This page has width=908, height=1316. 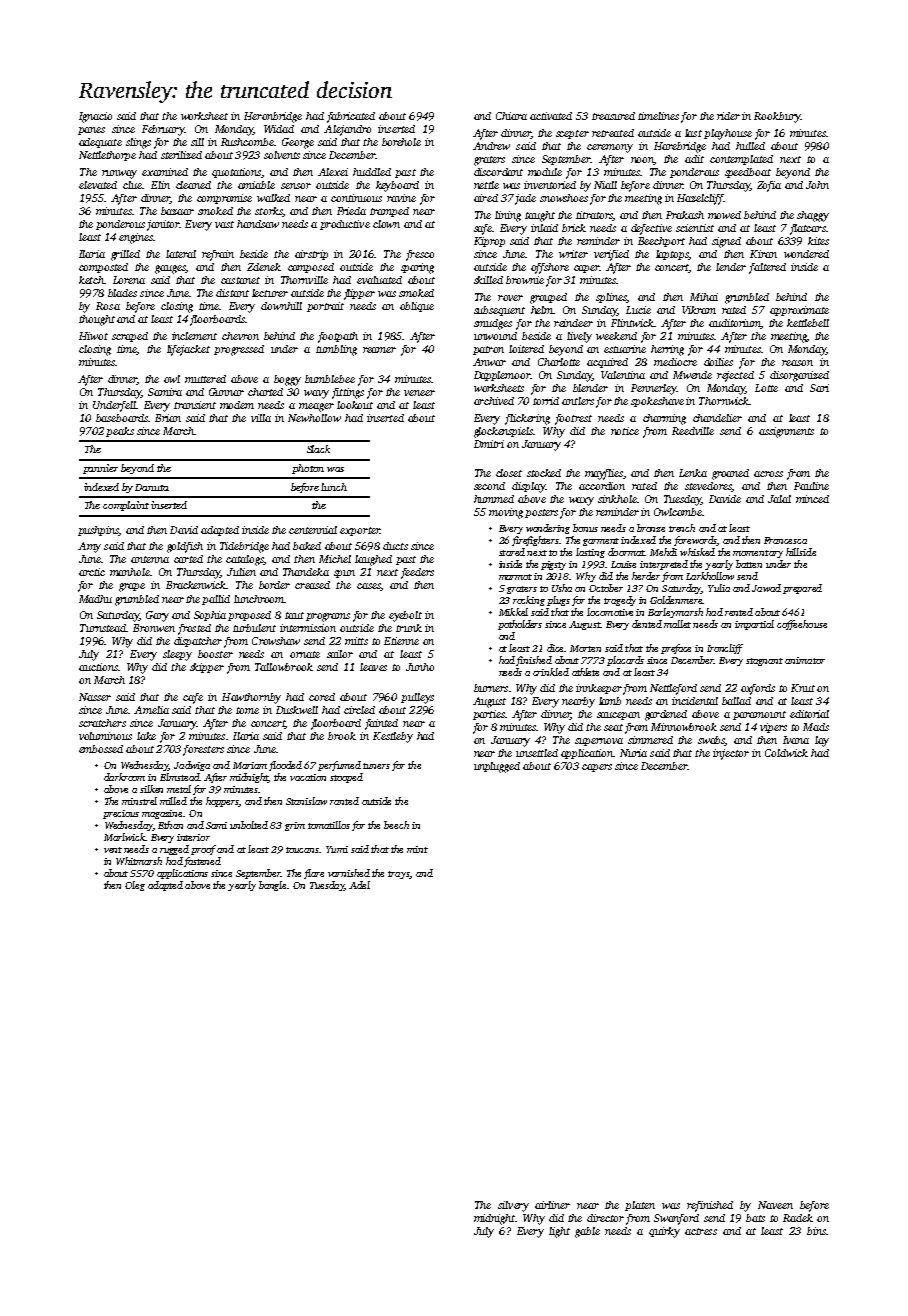 What do you see at coordinates (136, 238) in the page?
I see `engines` at bounding box center [136, 238].
